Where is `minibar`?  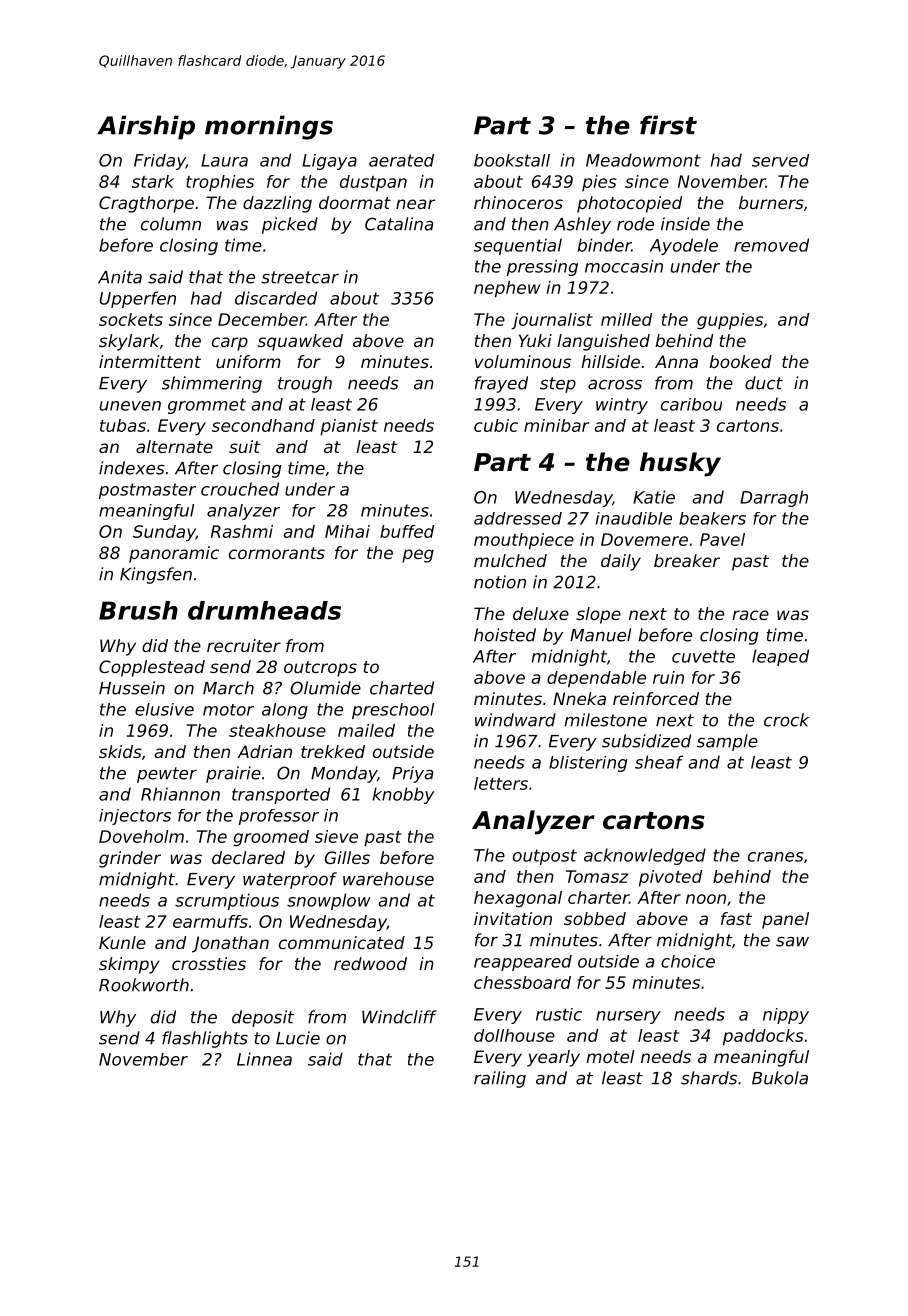
minibar is located at coordinates (556, 425).
